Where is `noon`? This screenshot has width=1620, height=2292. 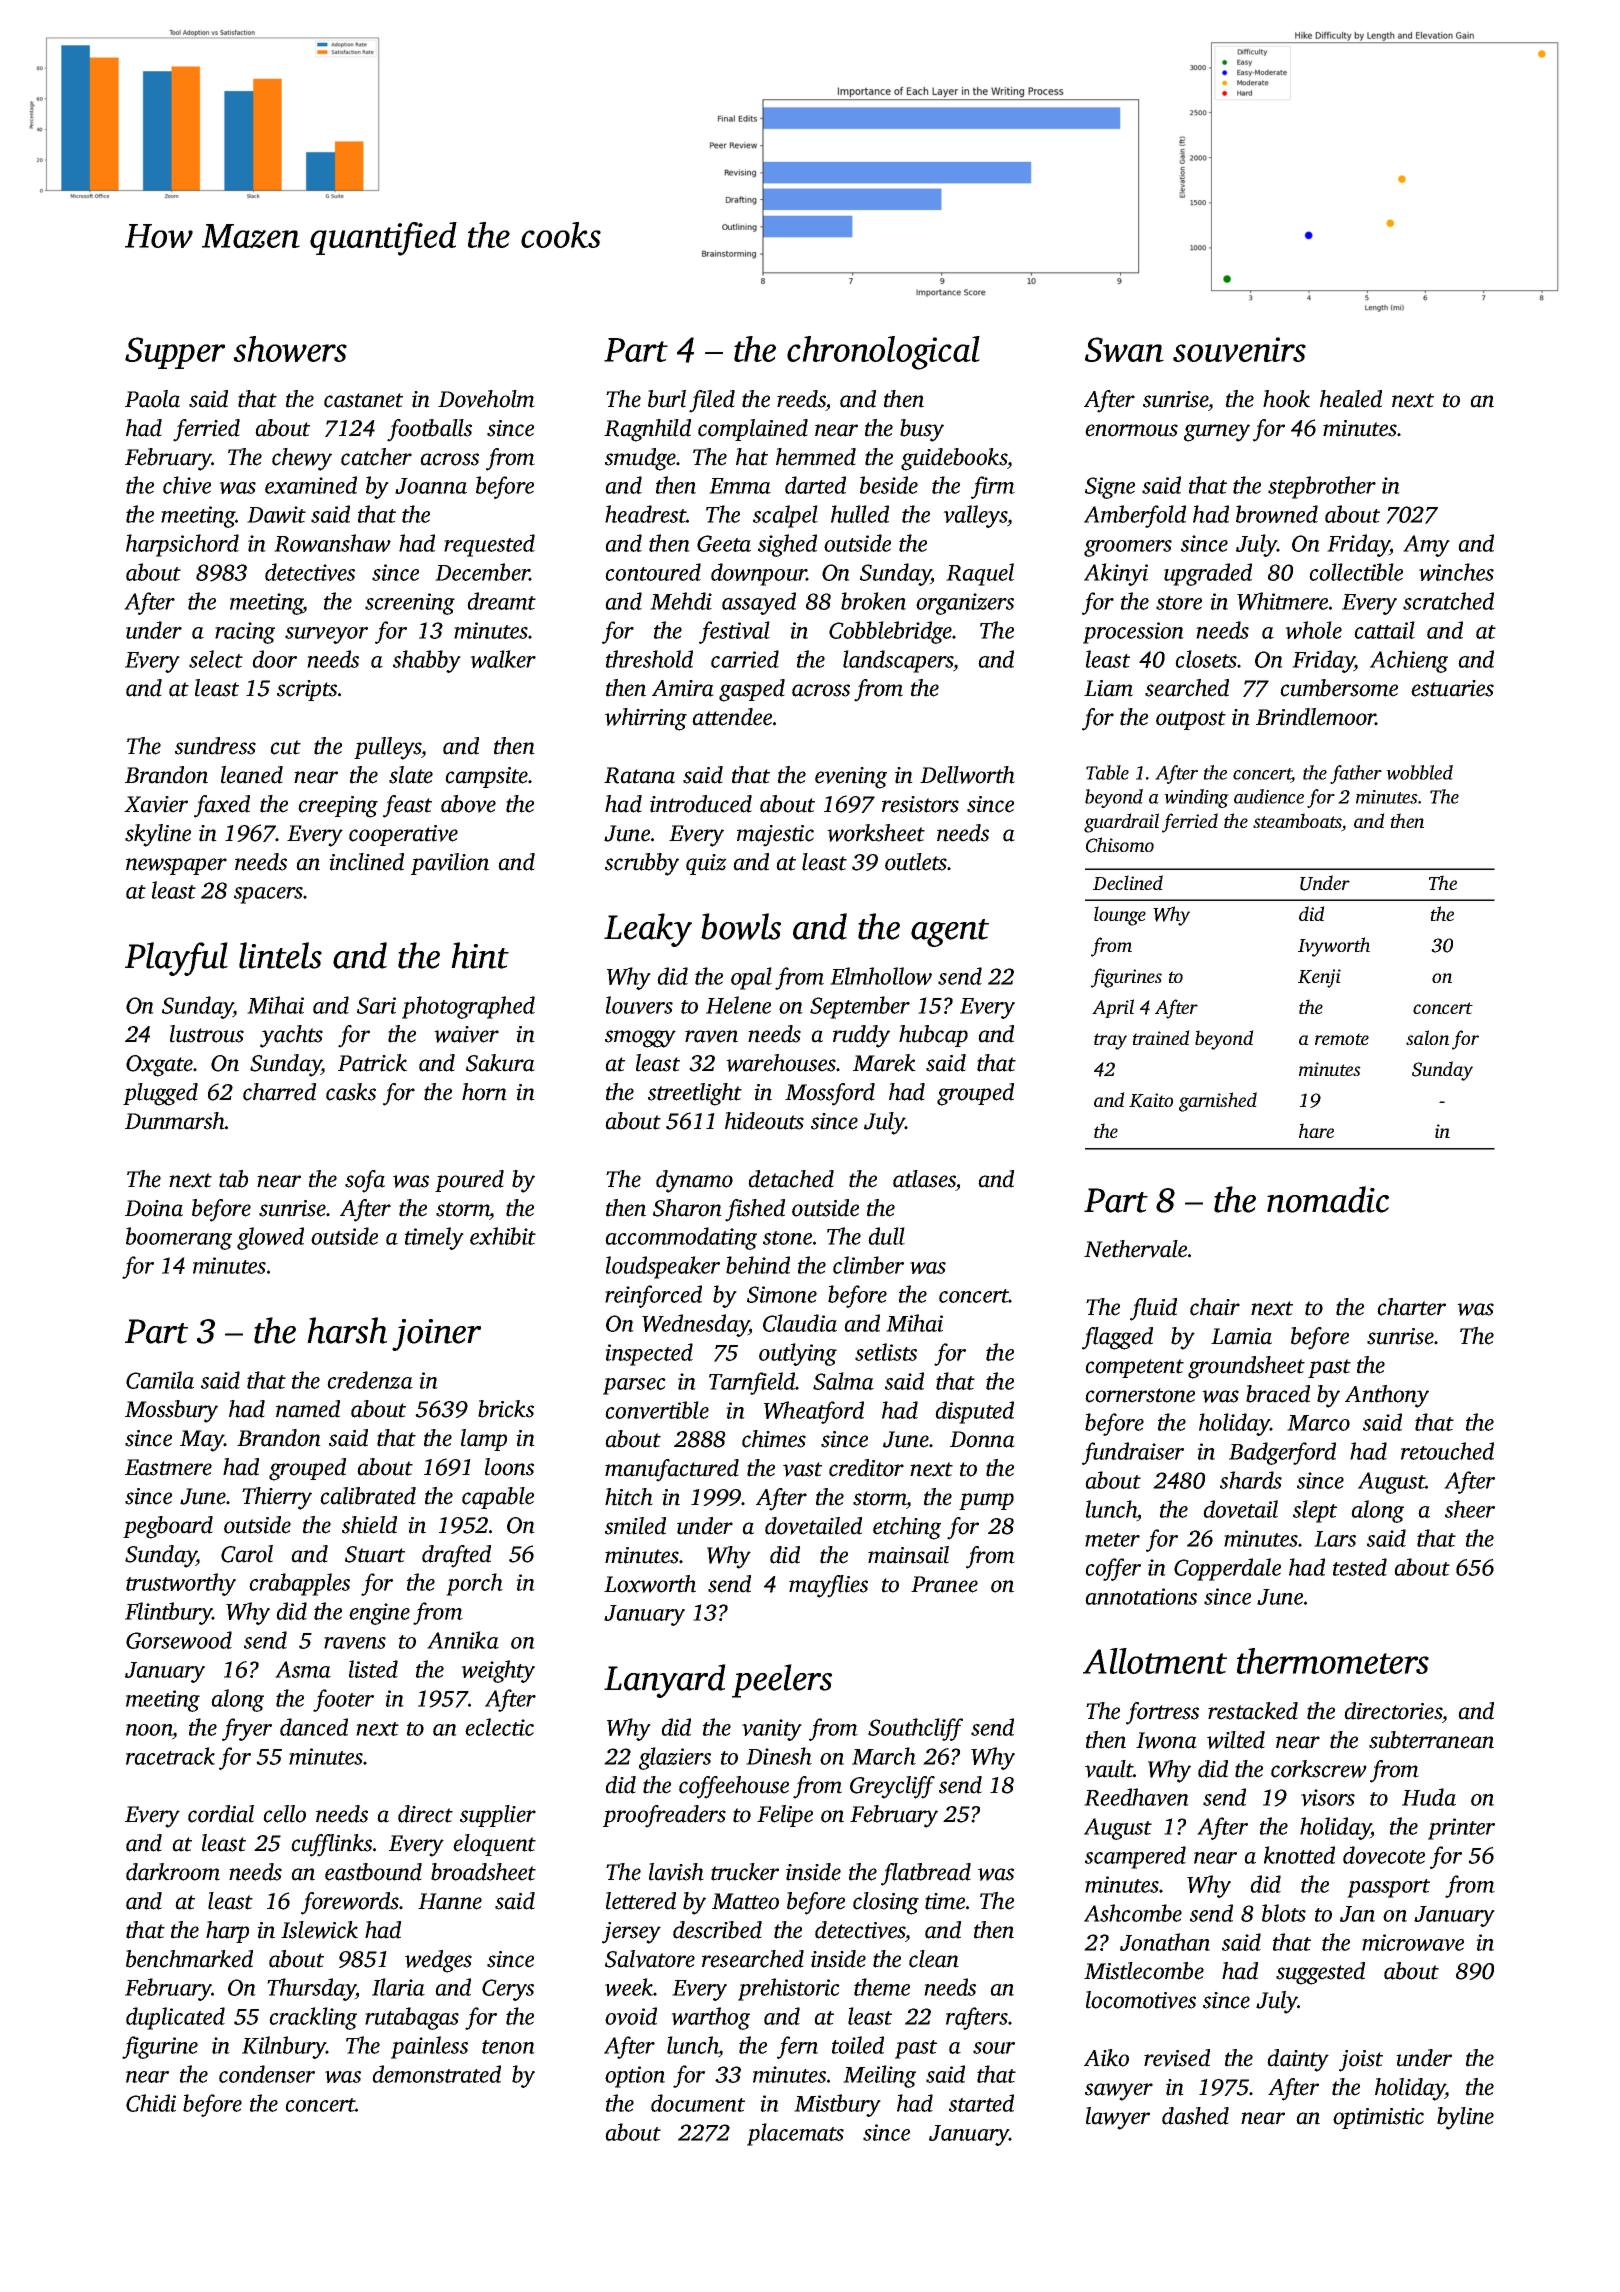
noon is located at coordinates (149, 1730).
